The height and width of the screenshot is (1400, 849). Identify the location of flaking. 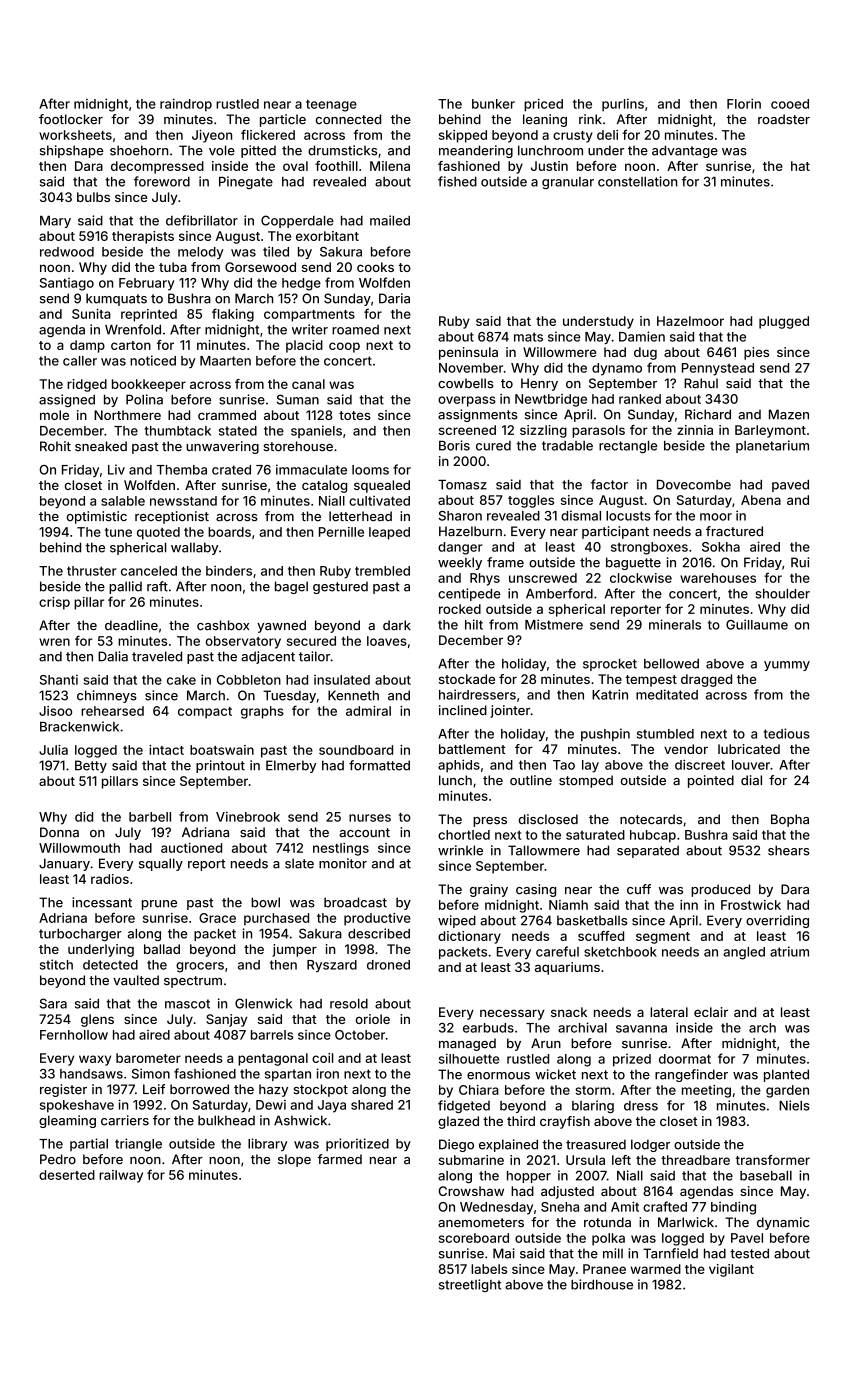
(233, 315).
